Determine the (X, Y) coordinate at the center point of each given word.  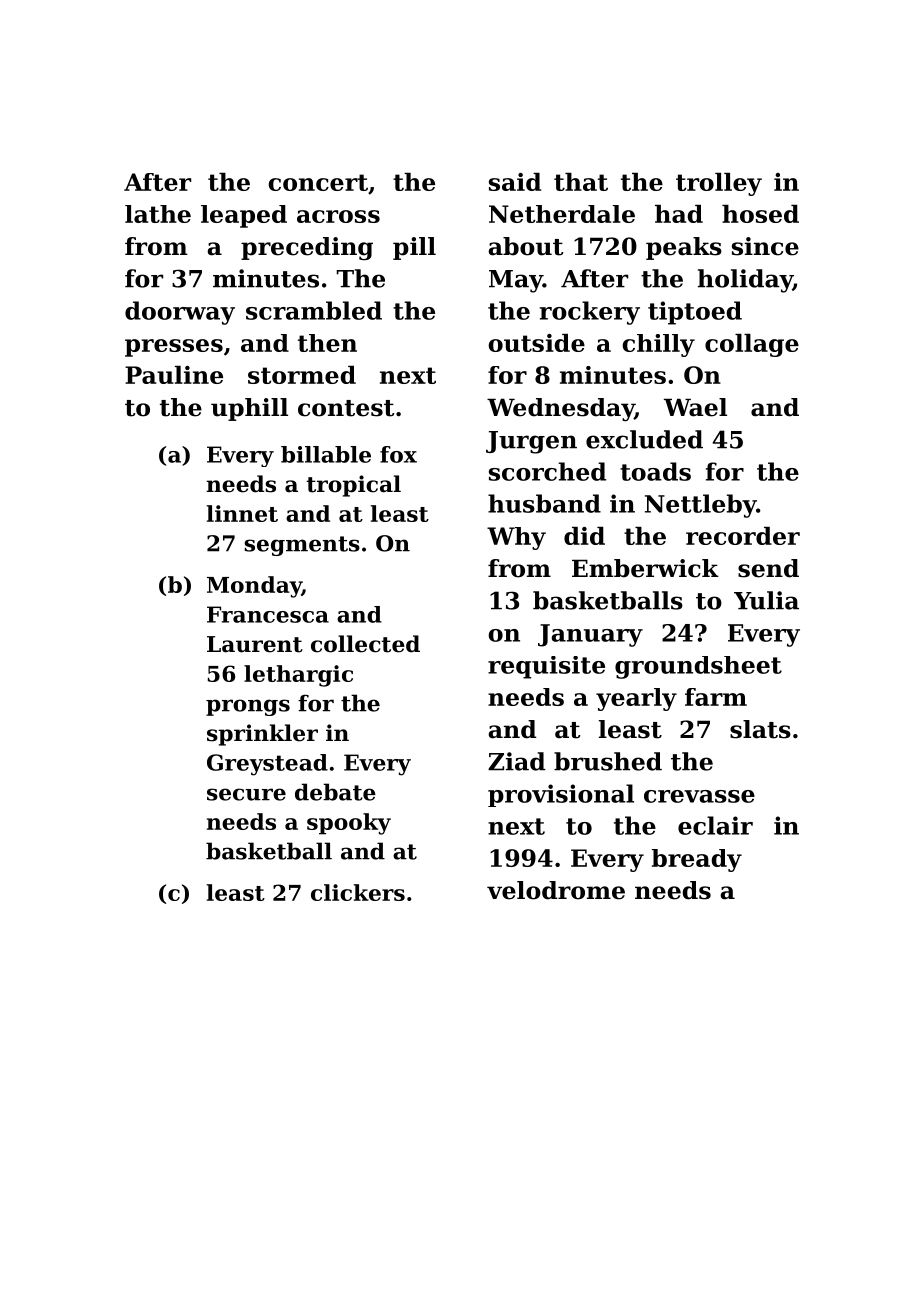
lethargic (298, 676)
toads (655, 471)
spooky (349, 824)
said (515, 182)
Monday (254, 587)
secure (246, 794)
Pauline (174, 375)
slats (760, 729)
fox (398, 454)
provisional (561, 795)
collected (365, 644)
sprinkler (262, 735)
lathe (158, 214)
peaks (684, 248)
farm (716, 697)
